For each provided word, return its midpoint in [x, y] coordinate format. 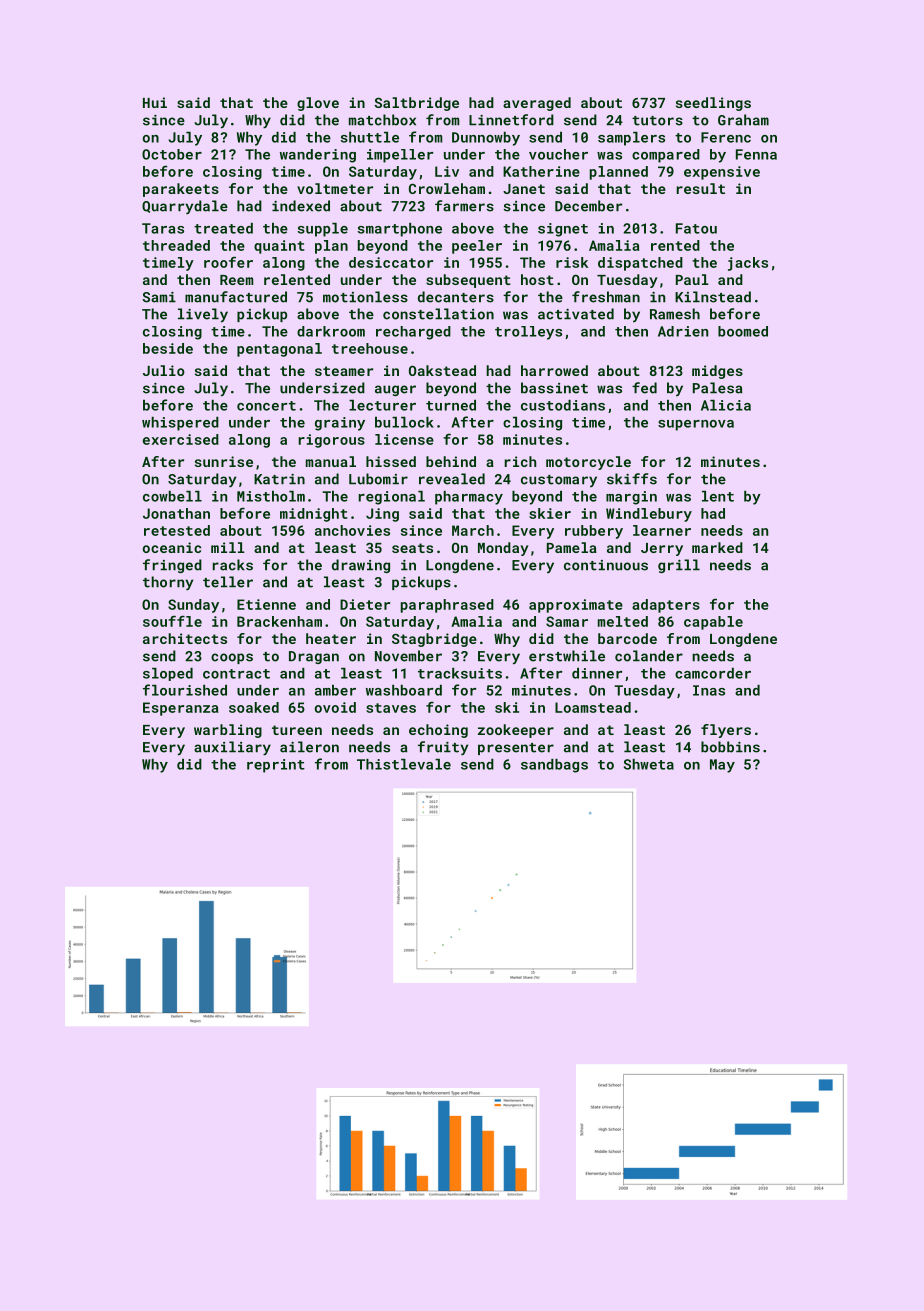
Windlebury [649, 515]
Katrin [279, 479]
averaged [537, 104]
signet [563, 230]
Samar [567, 621]
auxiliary [232, 748]
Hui [155, 102]
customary [559, 481]
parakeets [181, 190]
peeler [477, 247]
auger [395, 390]
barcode [627, 638]
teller [228, 582]
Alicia [726, 405]
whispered [180, 424]
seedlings [713, 104]
